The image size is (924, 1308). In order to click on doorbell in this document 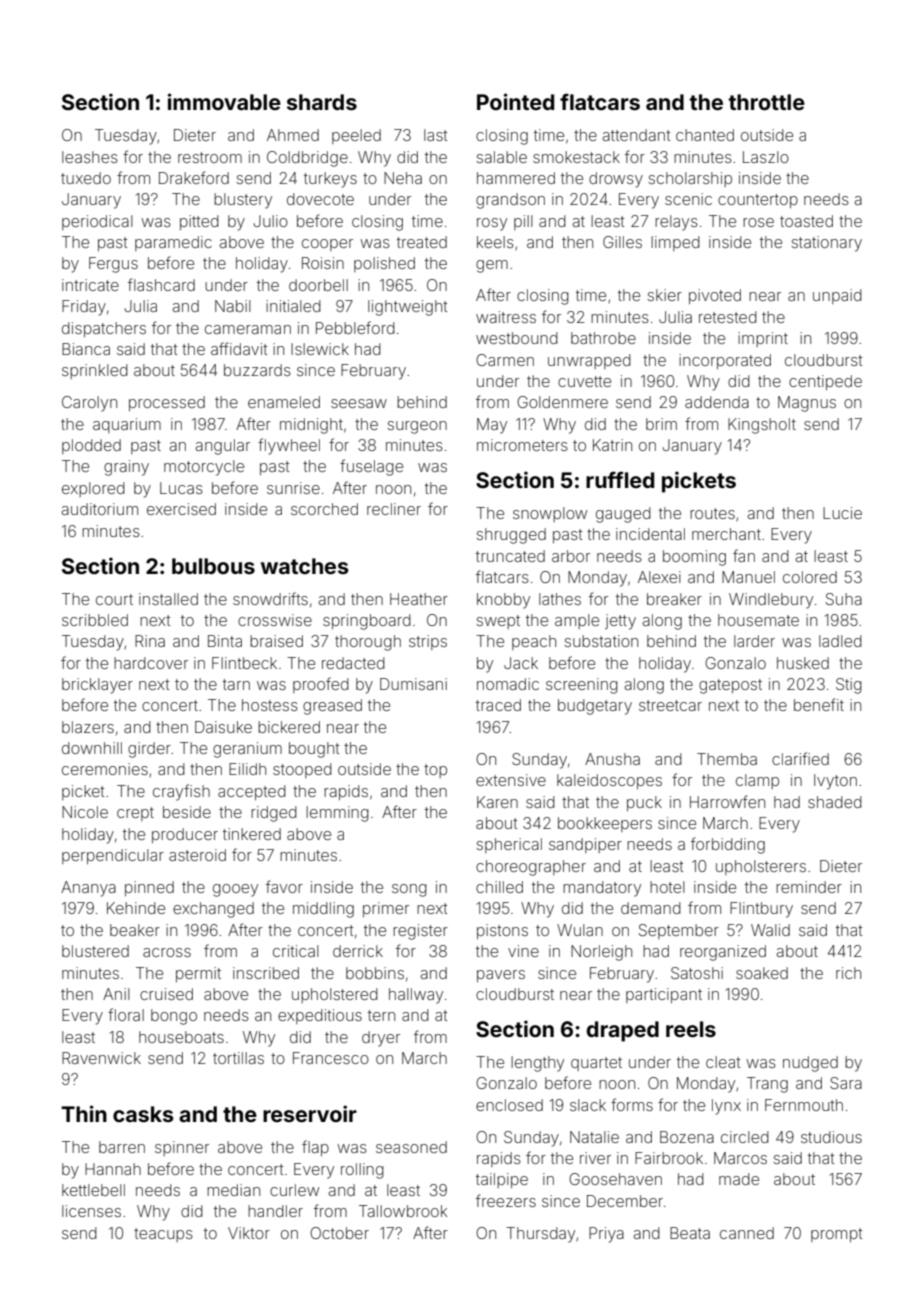, I will do `click(318, 285)`.
